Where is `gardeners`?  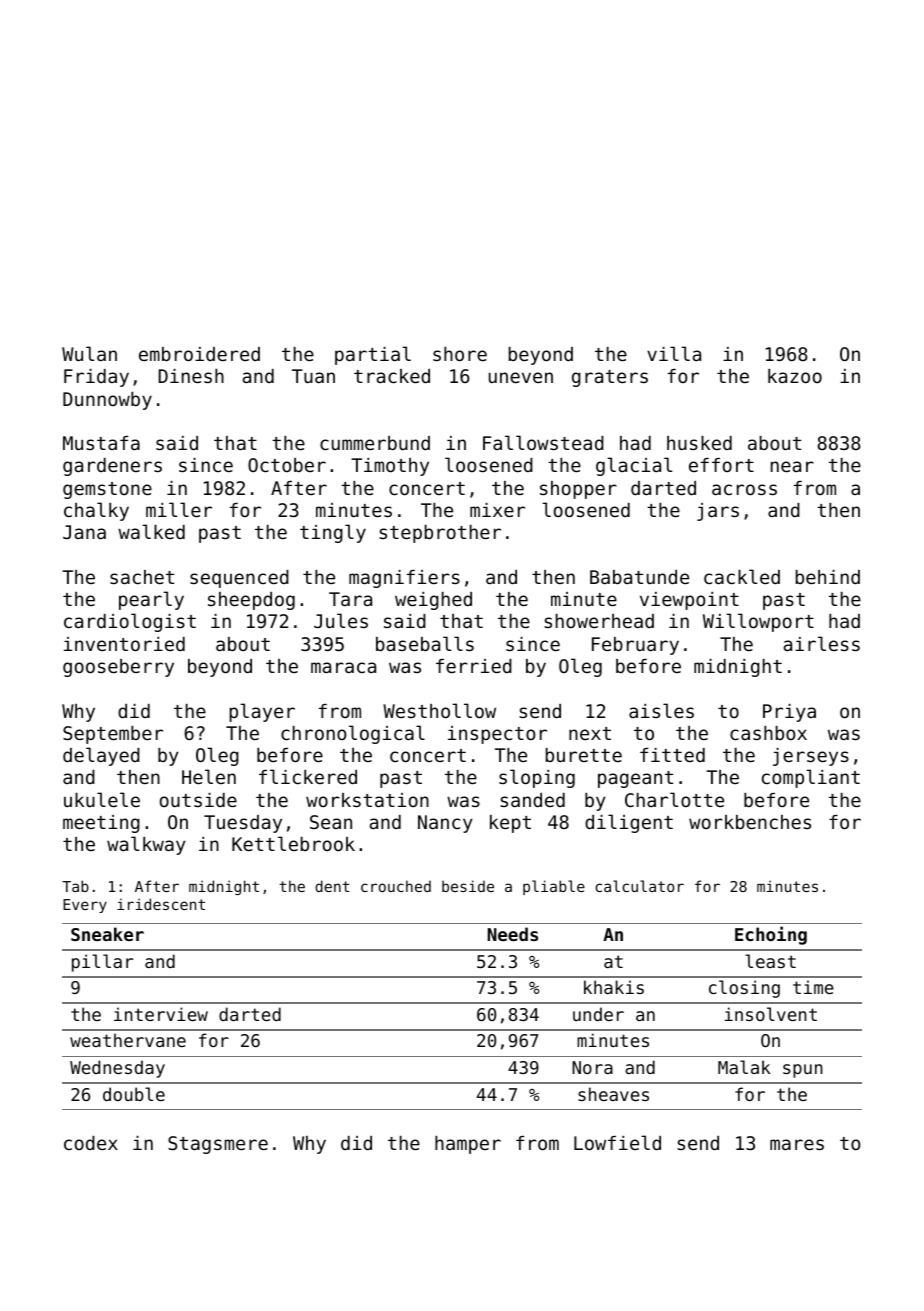 gardeners is located at coordinates (112, 467).
